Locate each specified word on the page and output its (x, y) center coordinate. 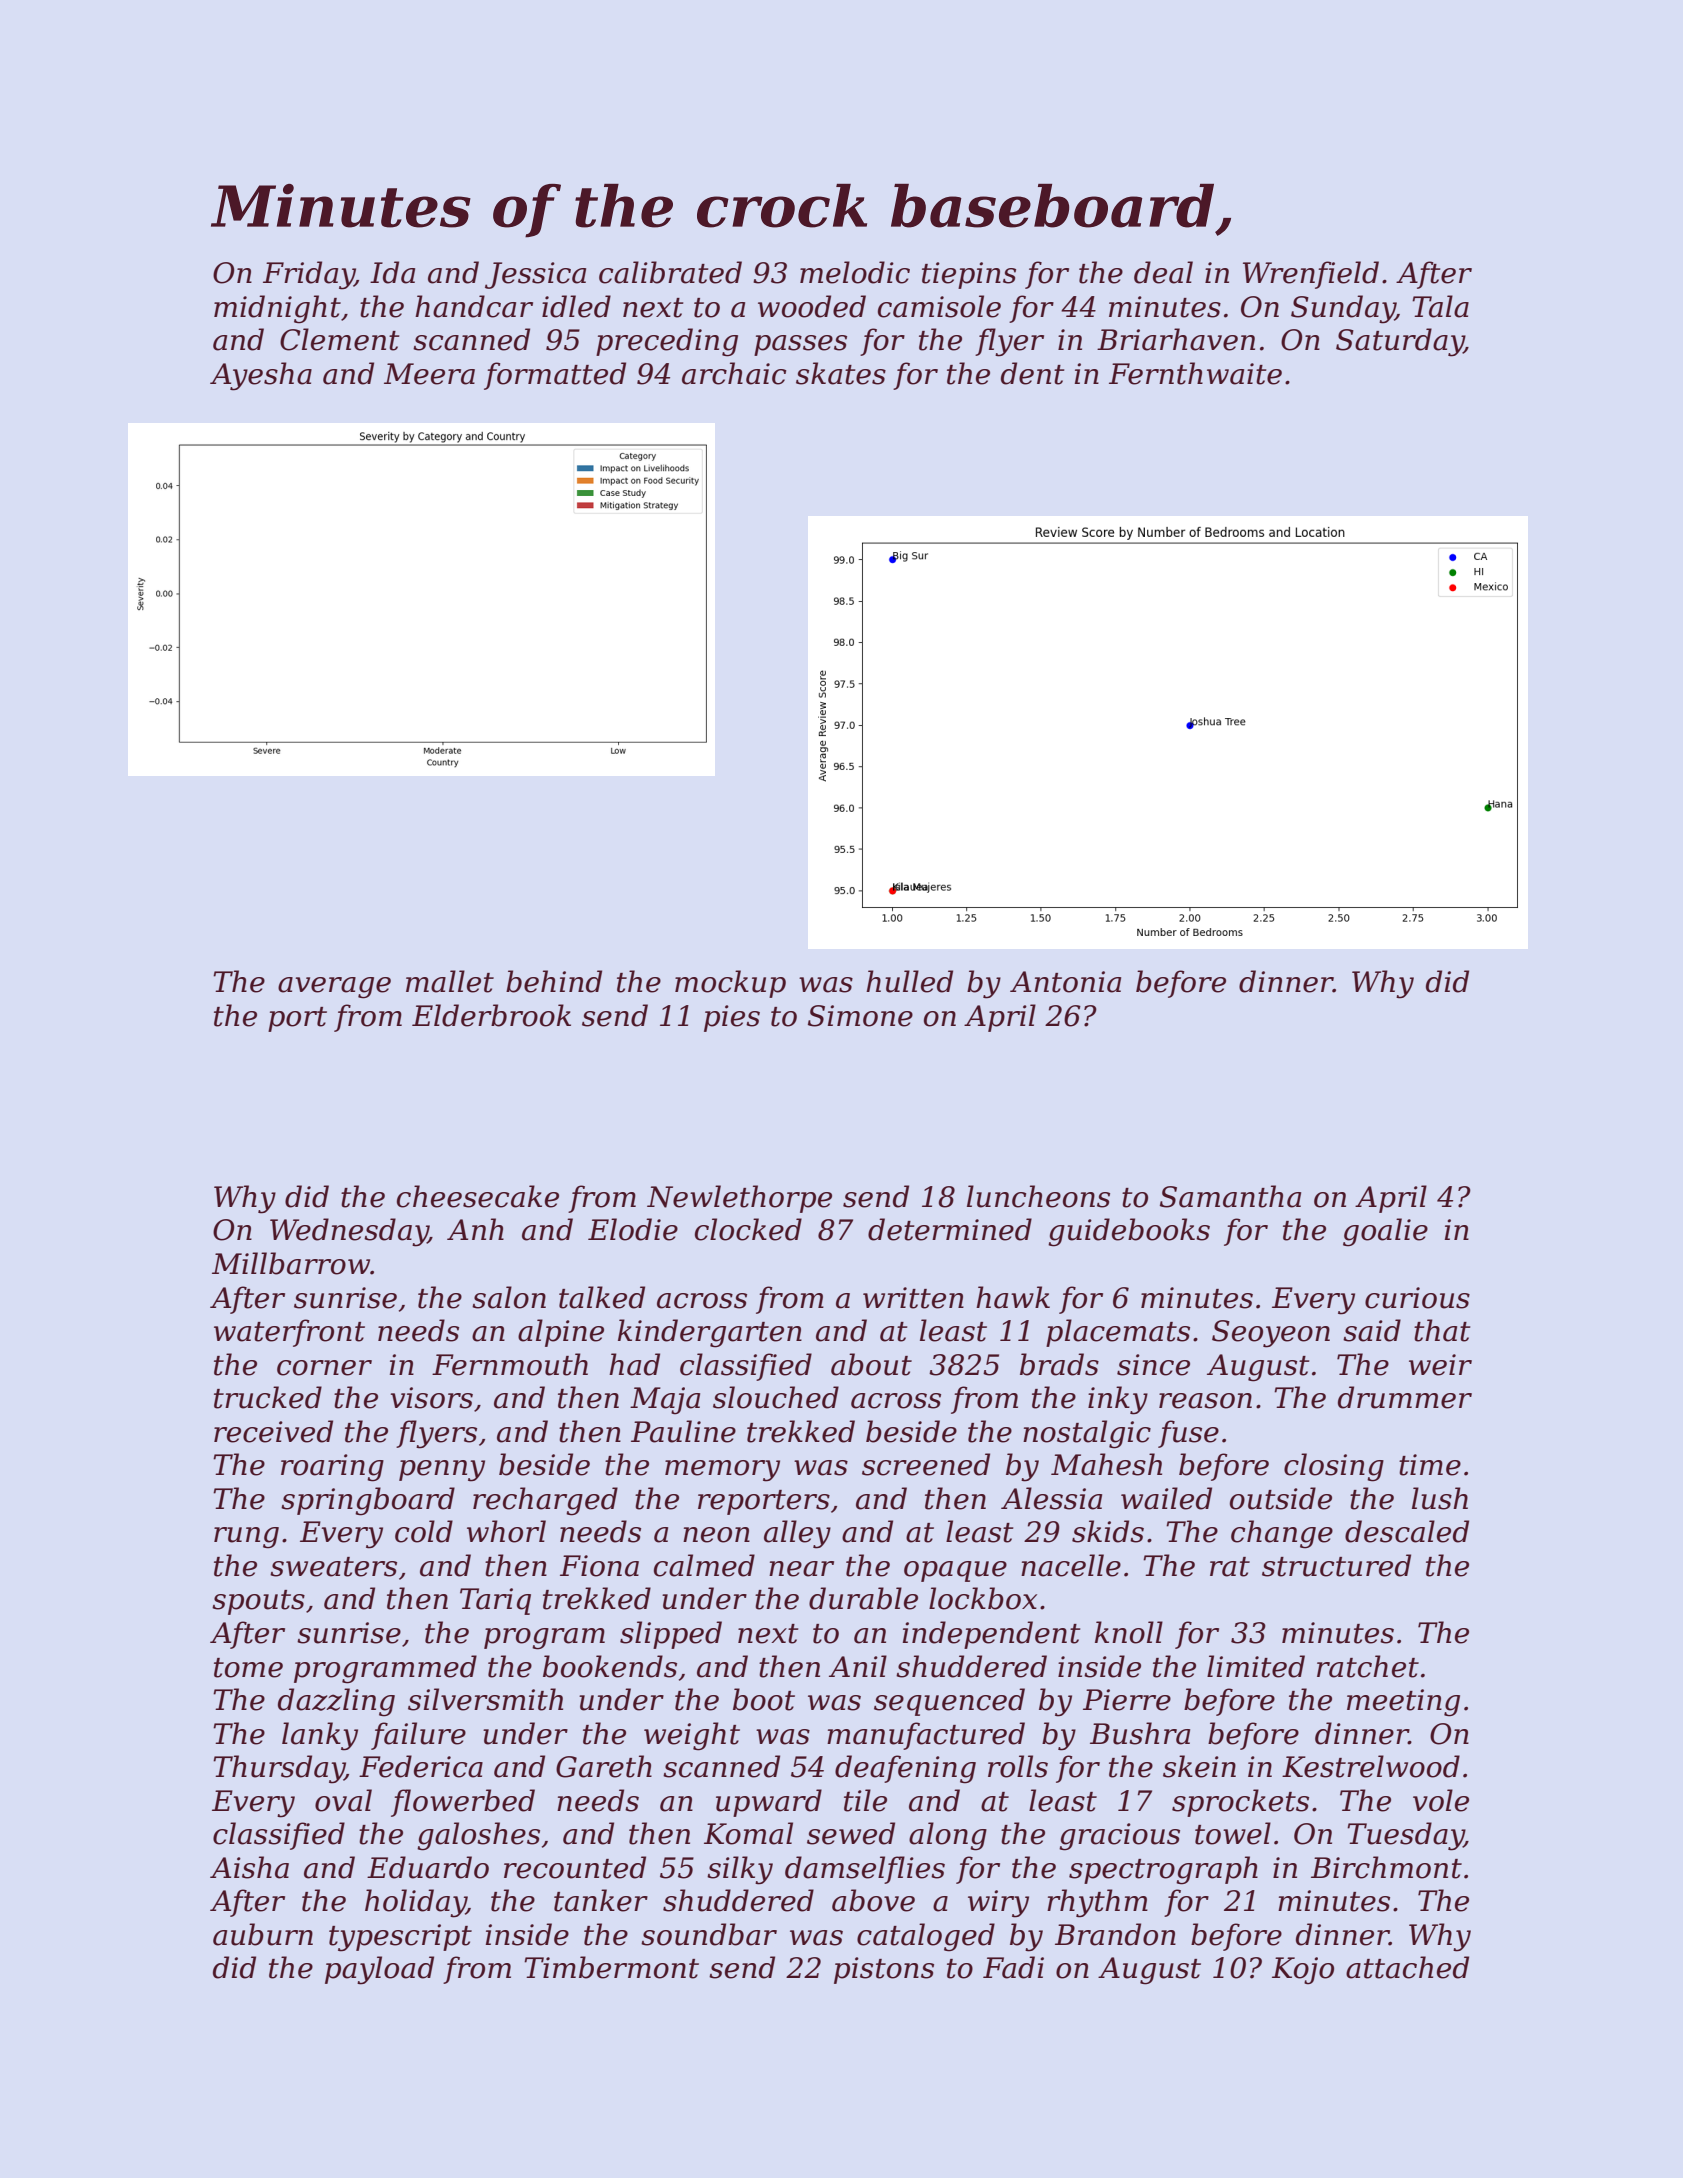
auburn (263, 1934)
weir (1440, 1365)
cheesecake (478, 1196)
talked (602, 1297)
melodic (855, 272)
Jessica (535, 275)
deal (1163, 272)
